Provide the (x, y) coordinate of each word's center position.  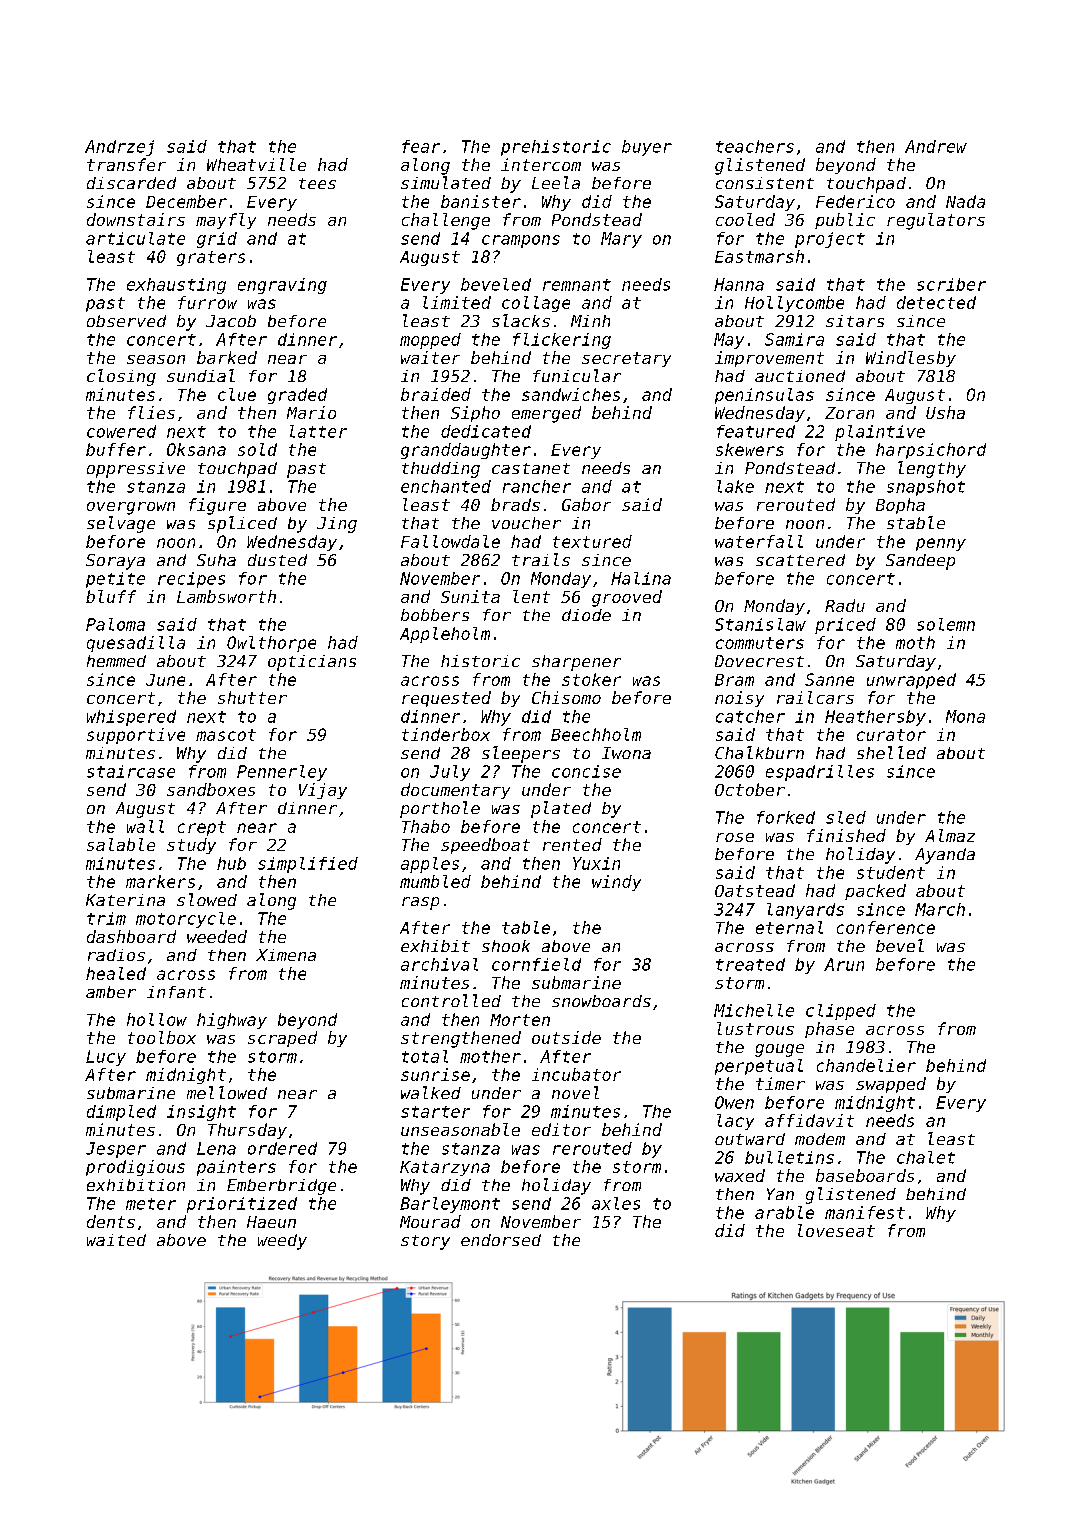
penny (941, 544)
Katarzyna (445, 1168)
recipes (191, 580)
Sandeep (920, 562)
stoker (591, 679)
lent (531, 596)
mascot (226, 735)
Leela (556, 182)
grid (217, 240)
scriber (951, 284)
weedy (282, 1242)
